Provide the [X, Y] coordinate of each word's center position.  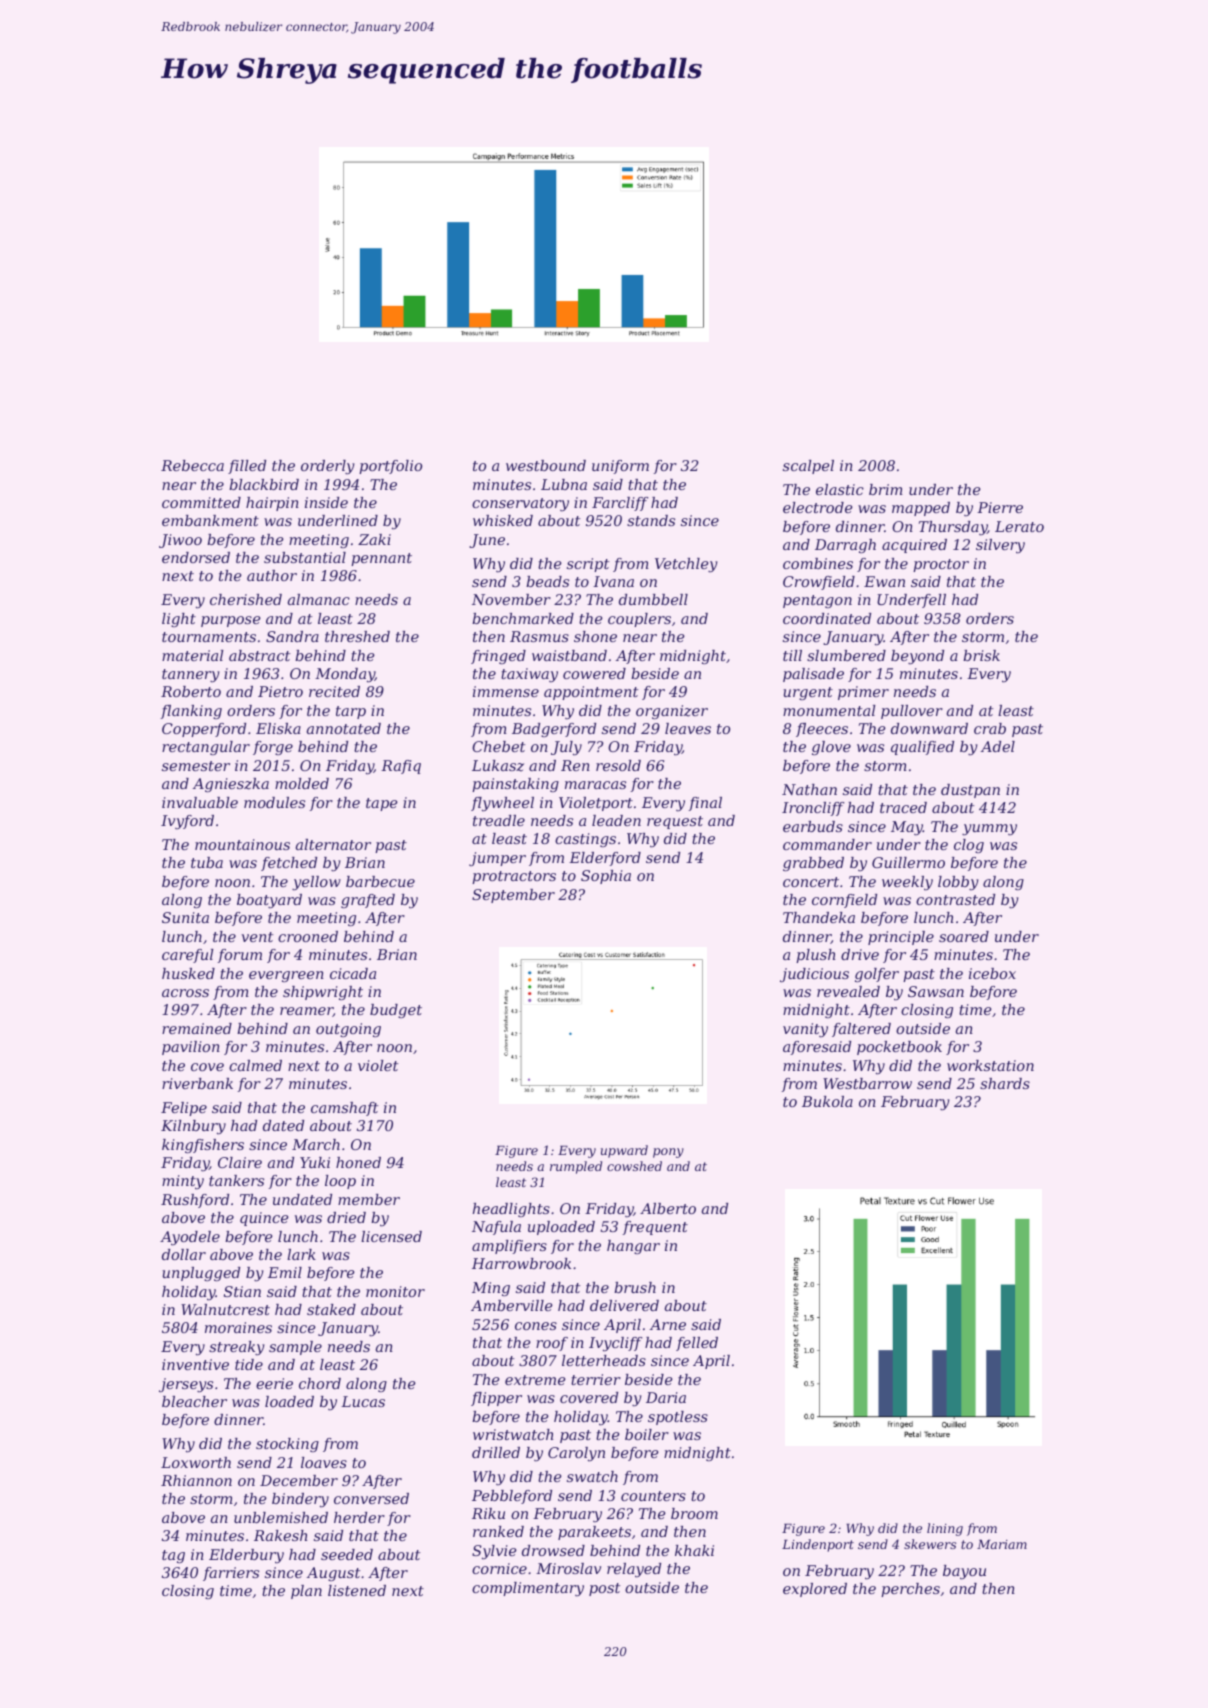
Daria [666, 1397]
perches [910, 1590]
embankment [210, 520]
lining [945, 1529]
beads [547, 581]
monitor [395, 1291]
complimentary [528, 1589]
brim [886, 489]
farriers [231, 1574]
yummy [989, 830]
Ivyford [187, 822]
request [675, 822]
